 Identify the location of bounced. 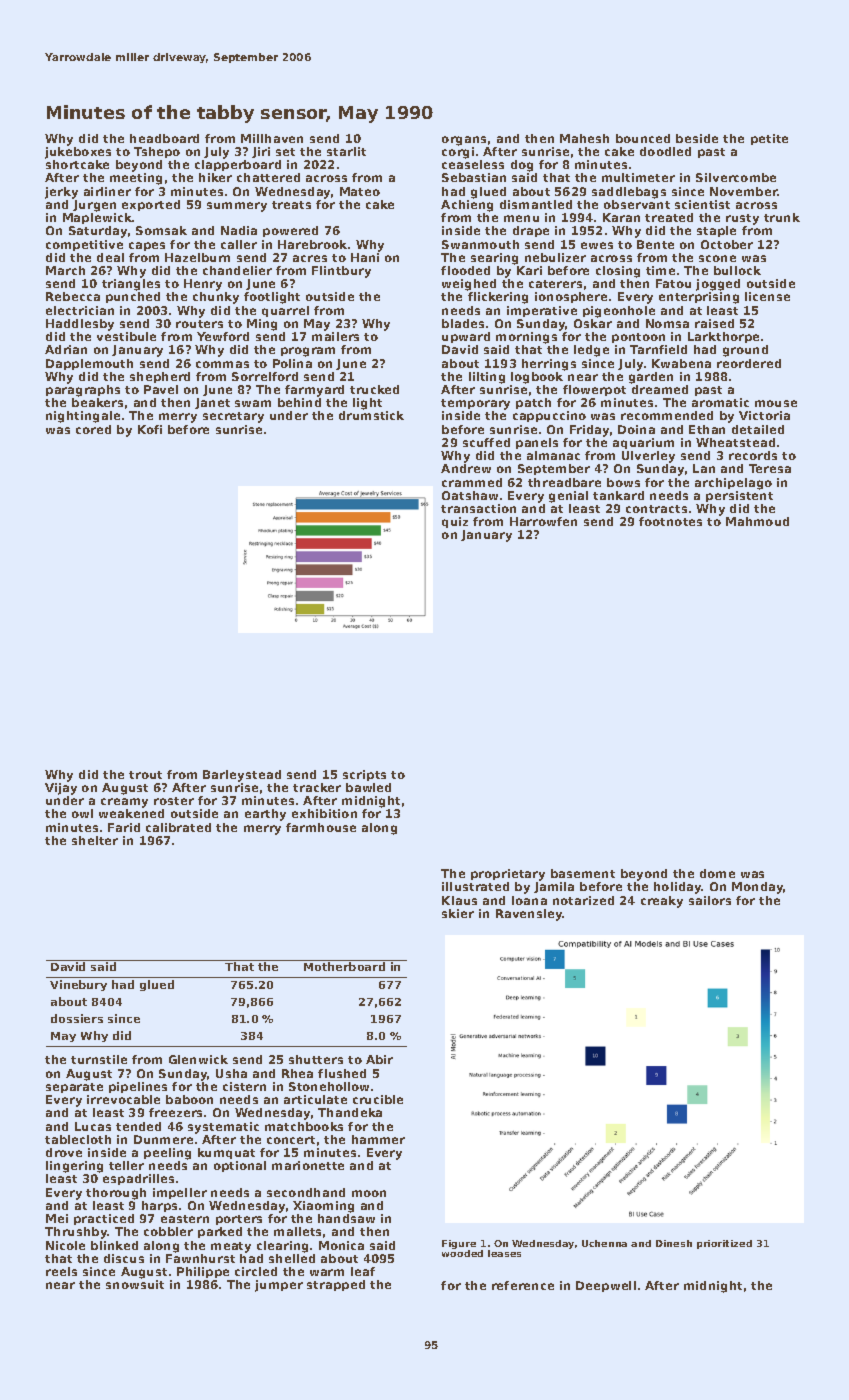
(643, 138).
